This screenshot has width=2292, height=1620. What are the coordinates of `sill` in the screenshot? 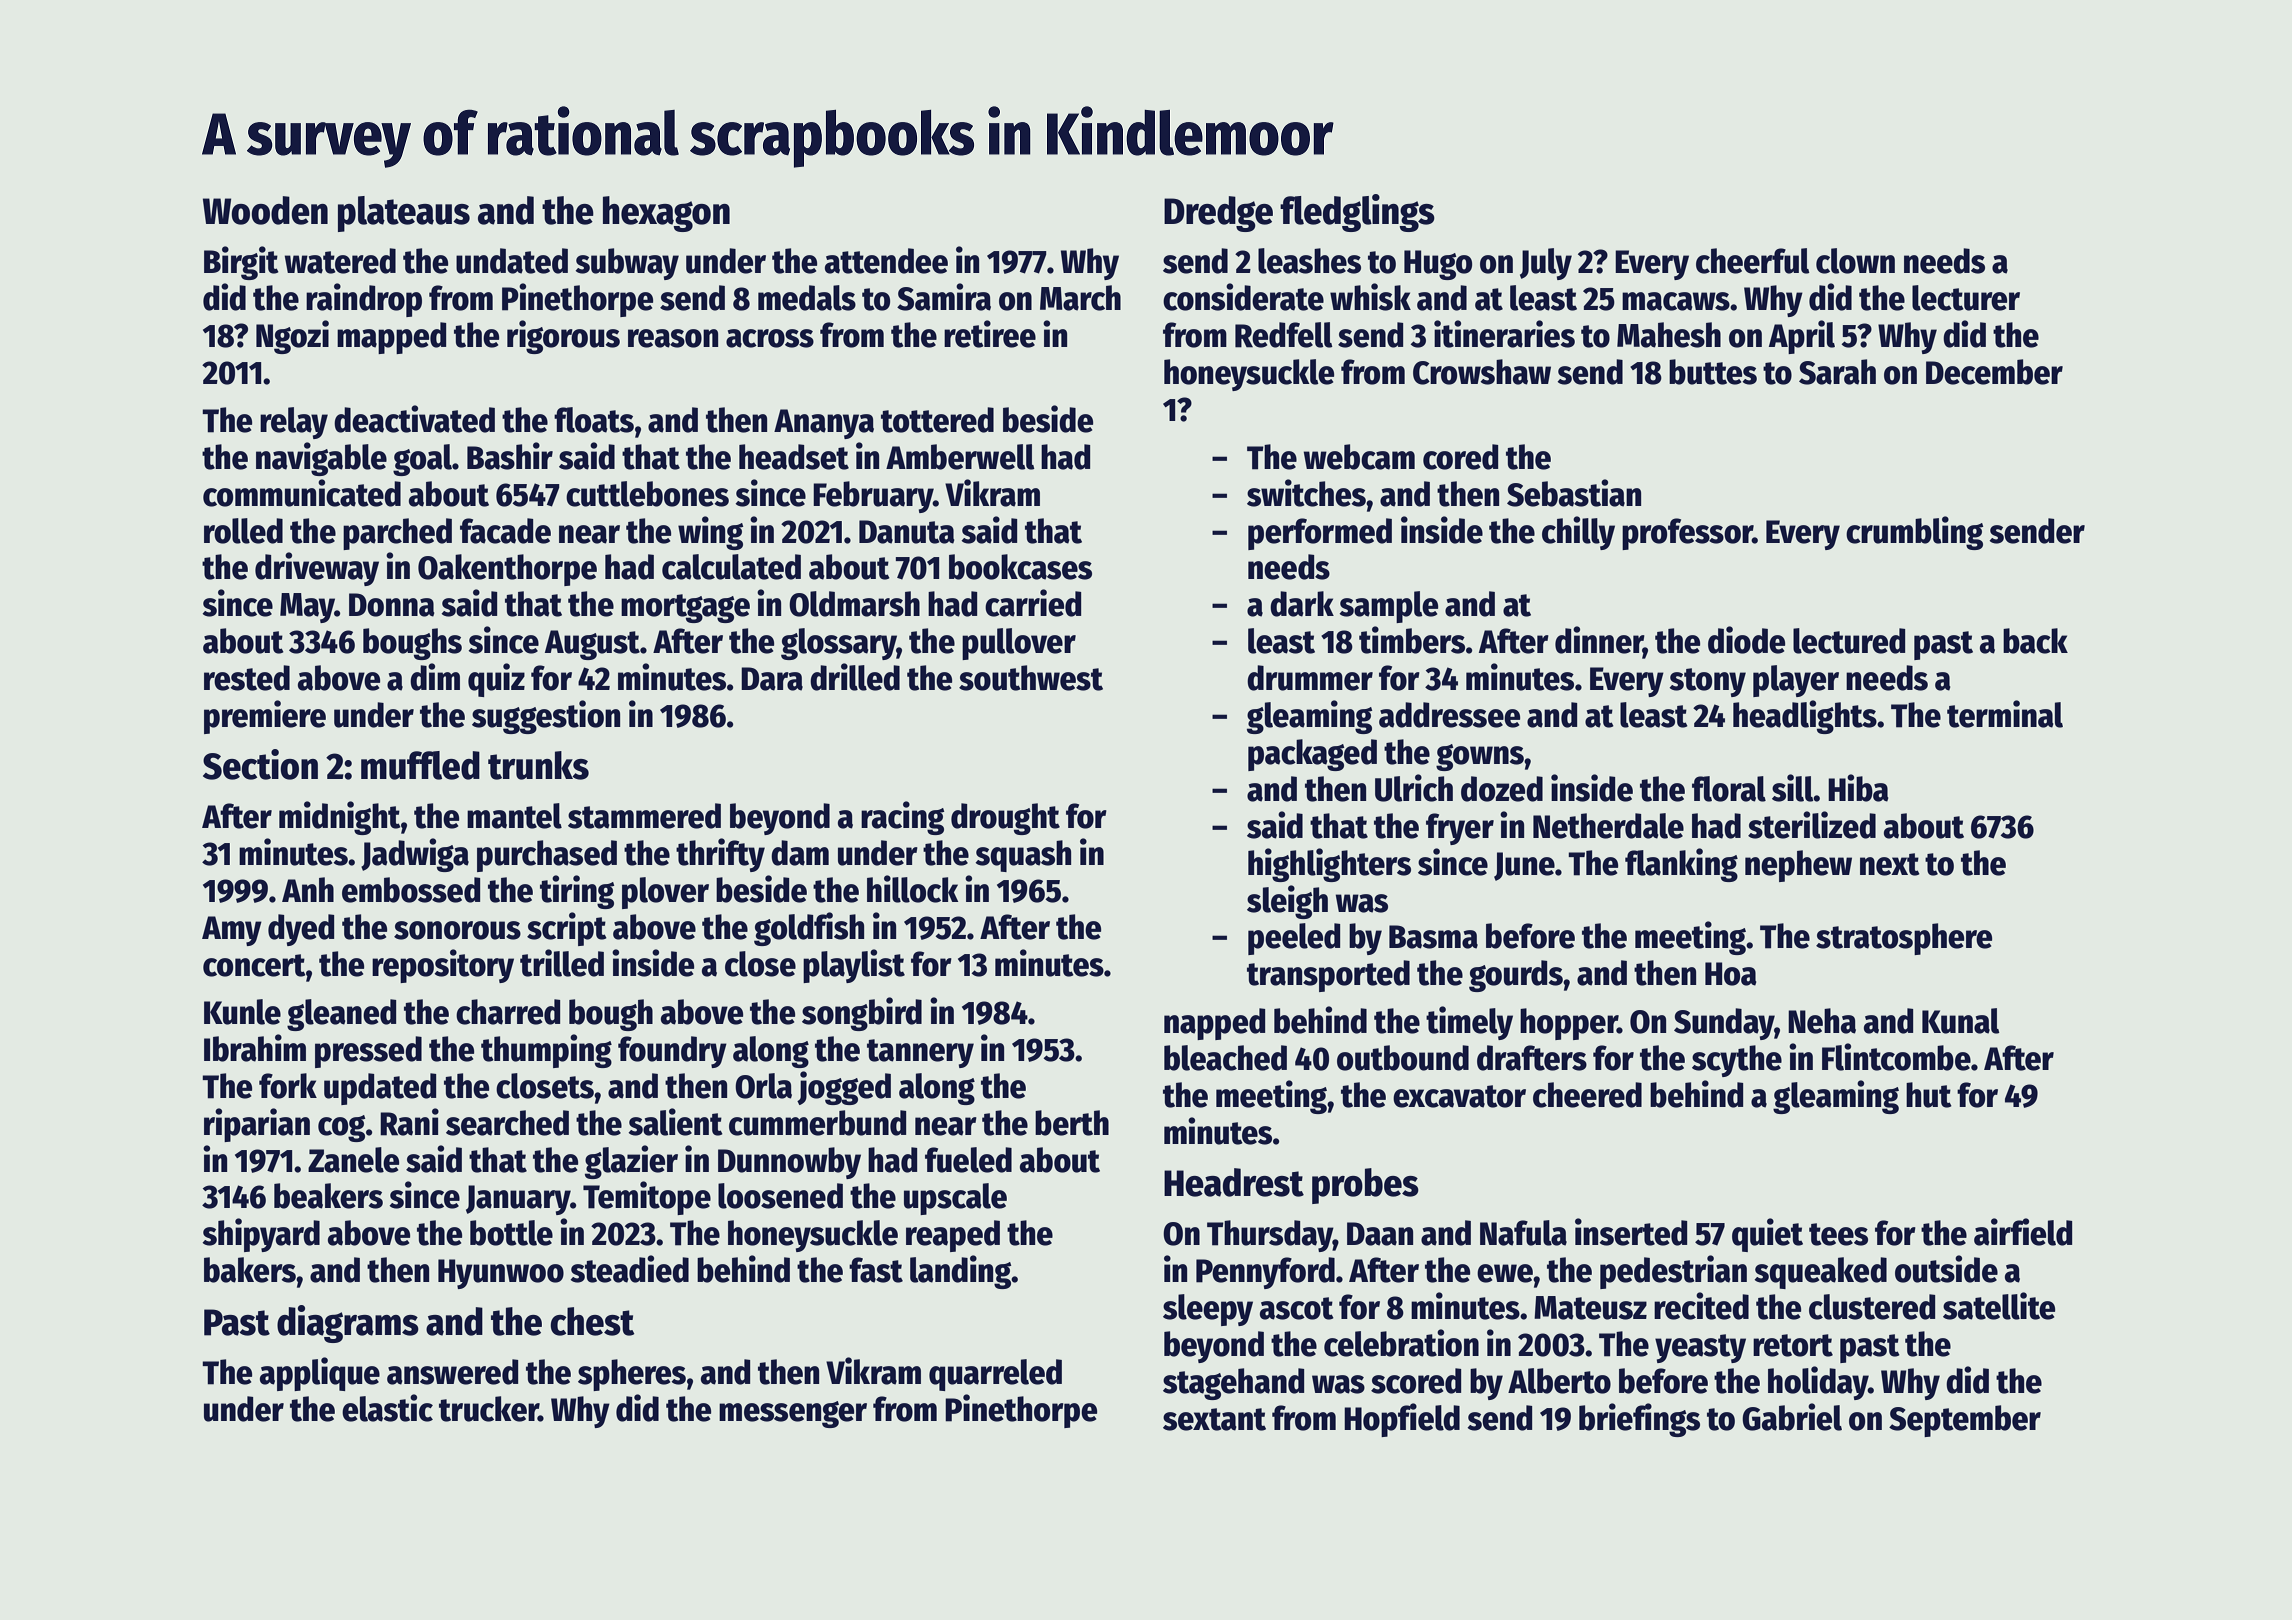 It's located at (1793, 788).
